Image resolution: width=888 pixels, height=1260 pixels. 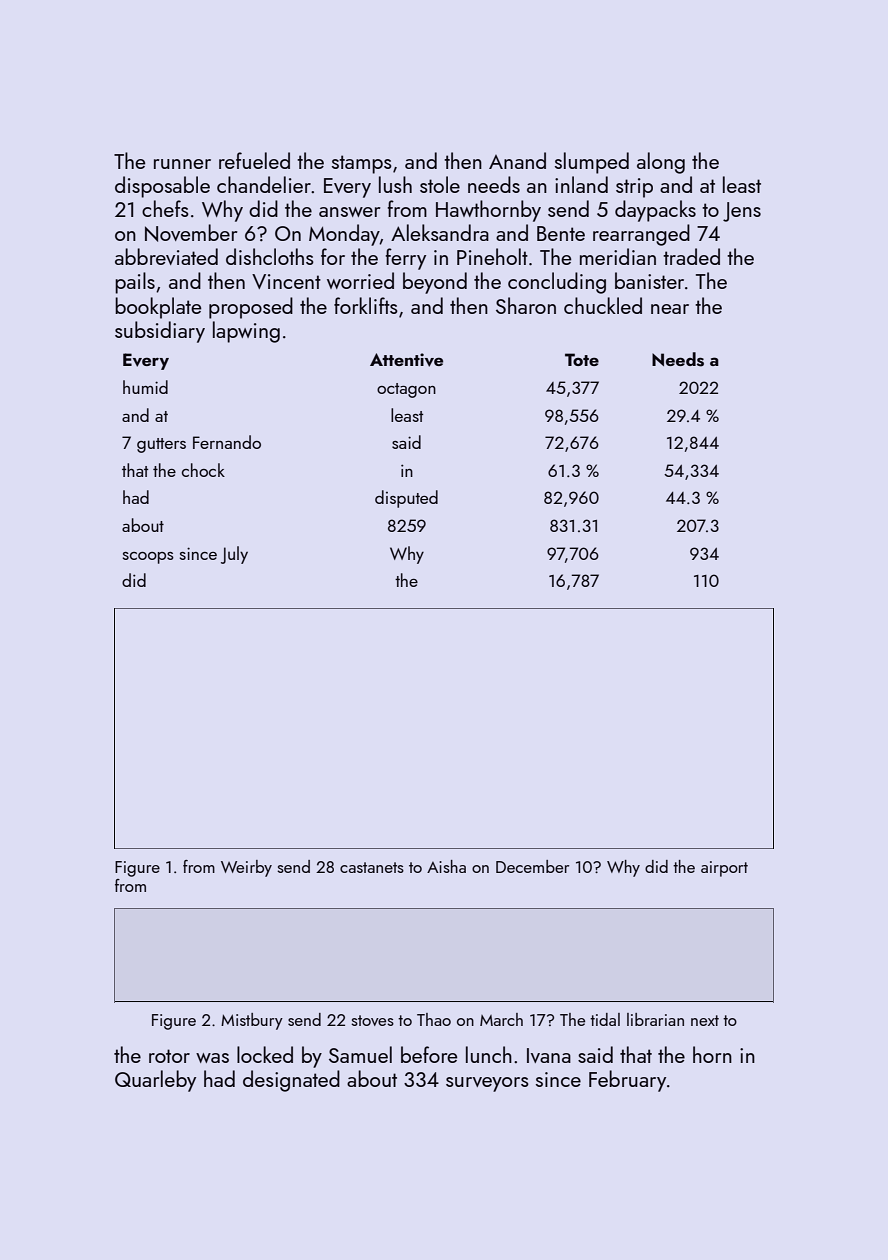 What do you see at coordinates (406, 499) in the screenshot?
I see `disputed` at bounding box center [406, 499].
